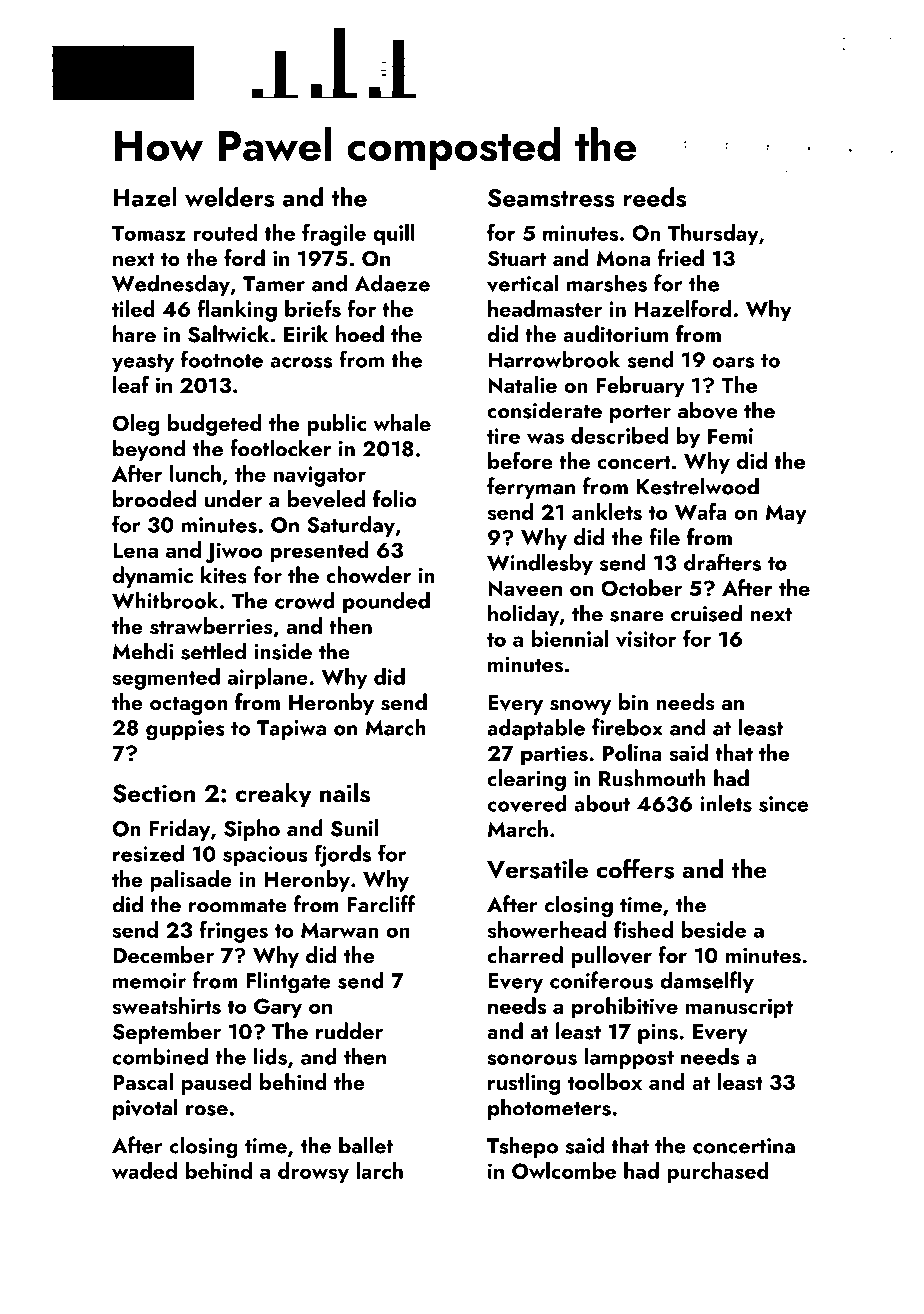 This screenshot has height=1314, width=924. Describe the element at coordinates (313, 1173) in the screenshot. I see `drowsy` at that location.
